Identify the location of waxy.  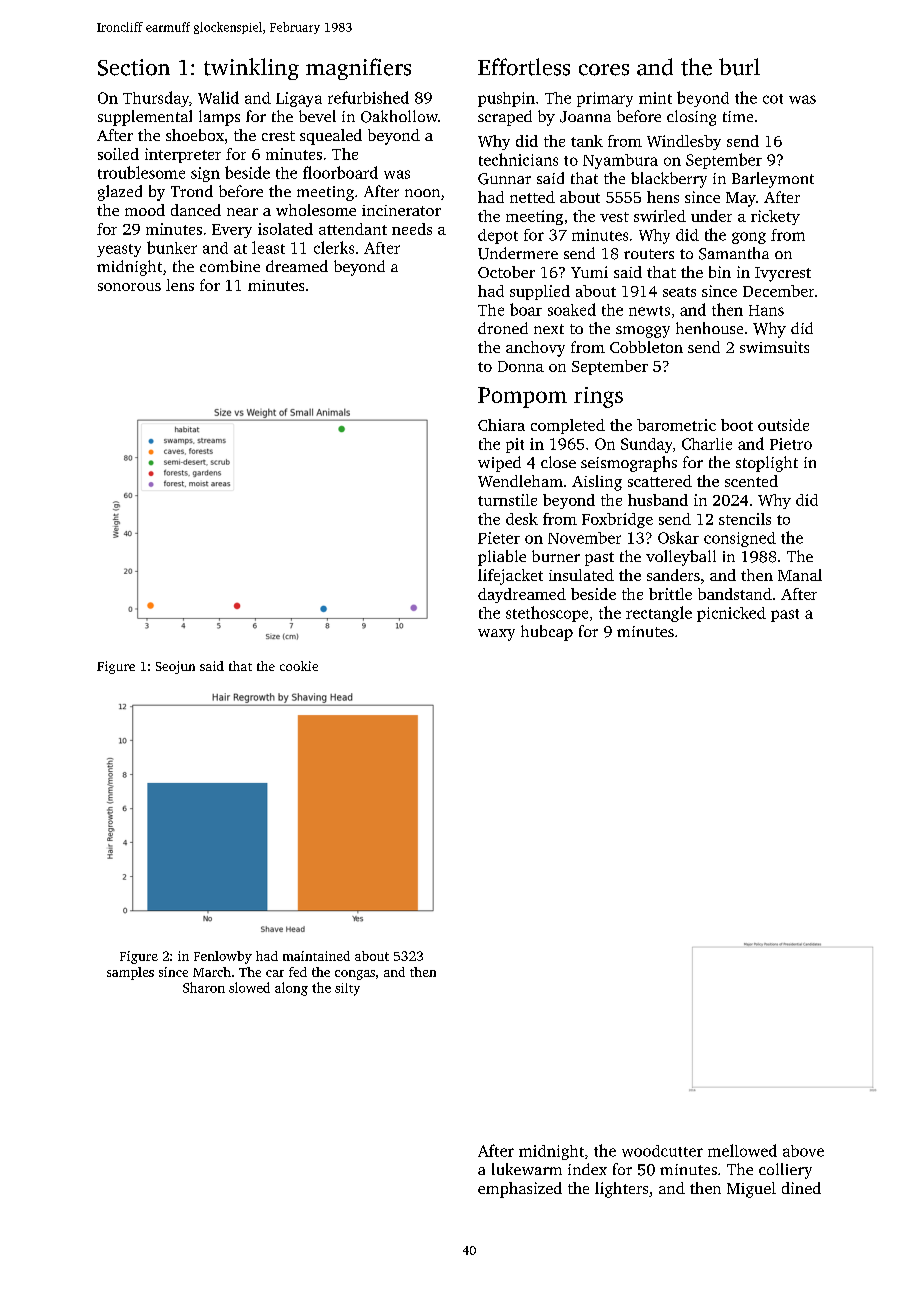
(496, 635).
